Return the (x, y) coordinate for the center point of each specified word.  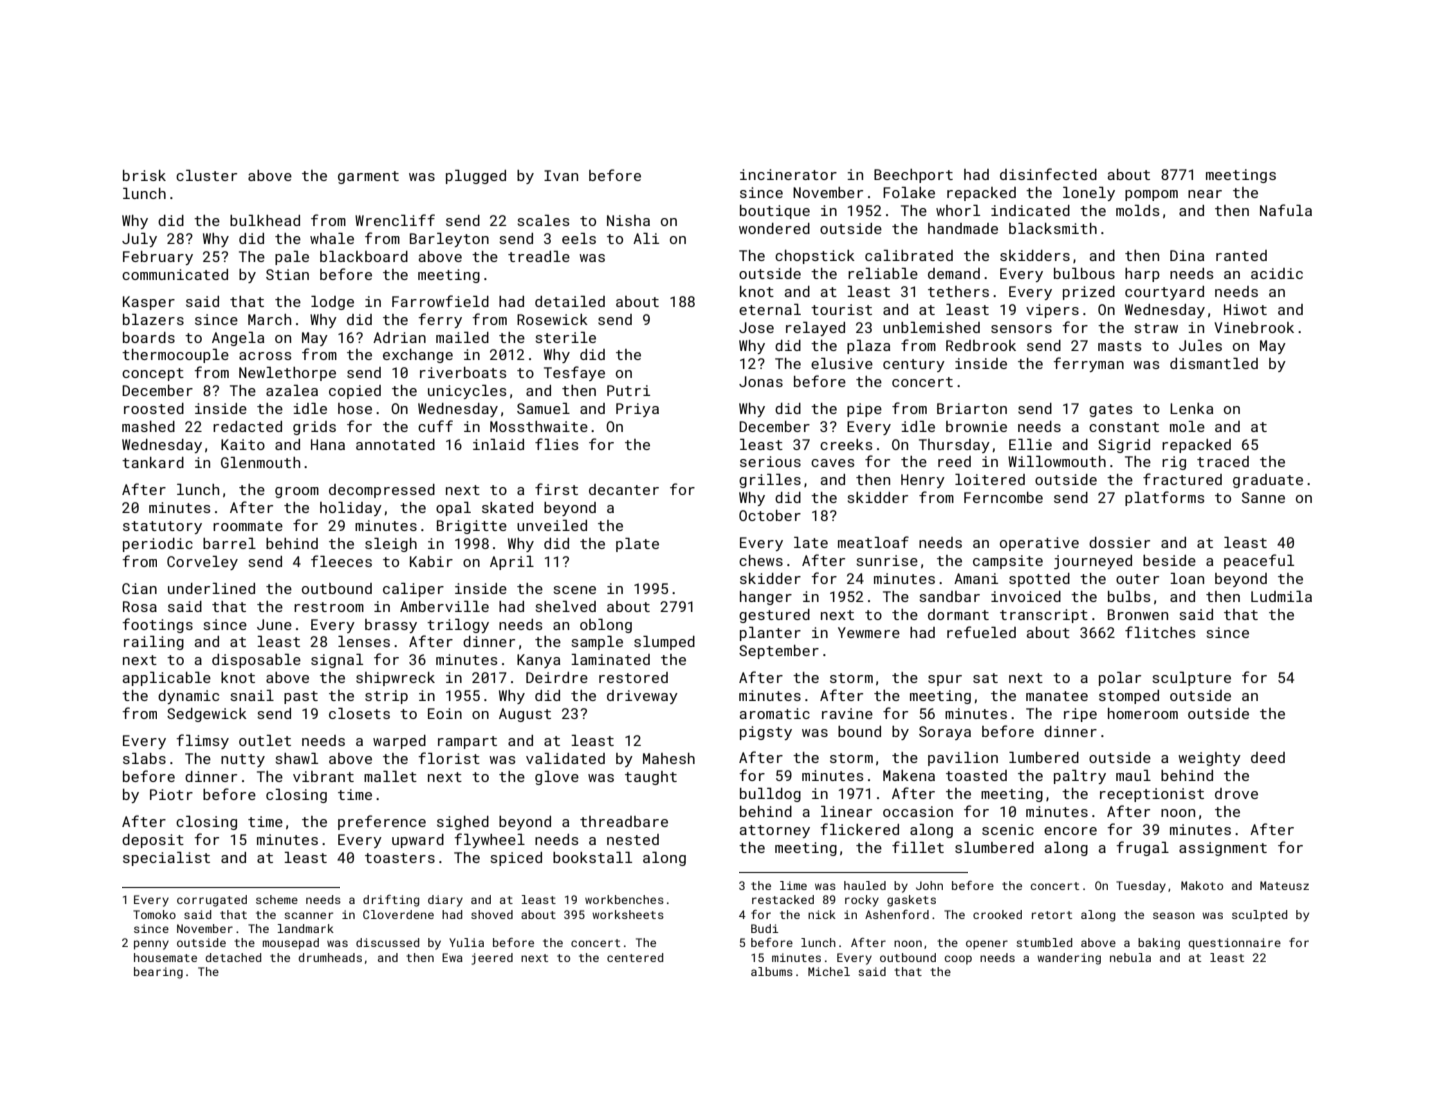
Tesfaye (574, 373)
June (274, 624)
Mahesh (669, 758)
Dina (1187, 255)
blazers (153, 319)
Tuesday (1141, 887)
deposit (153, 841)
